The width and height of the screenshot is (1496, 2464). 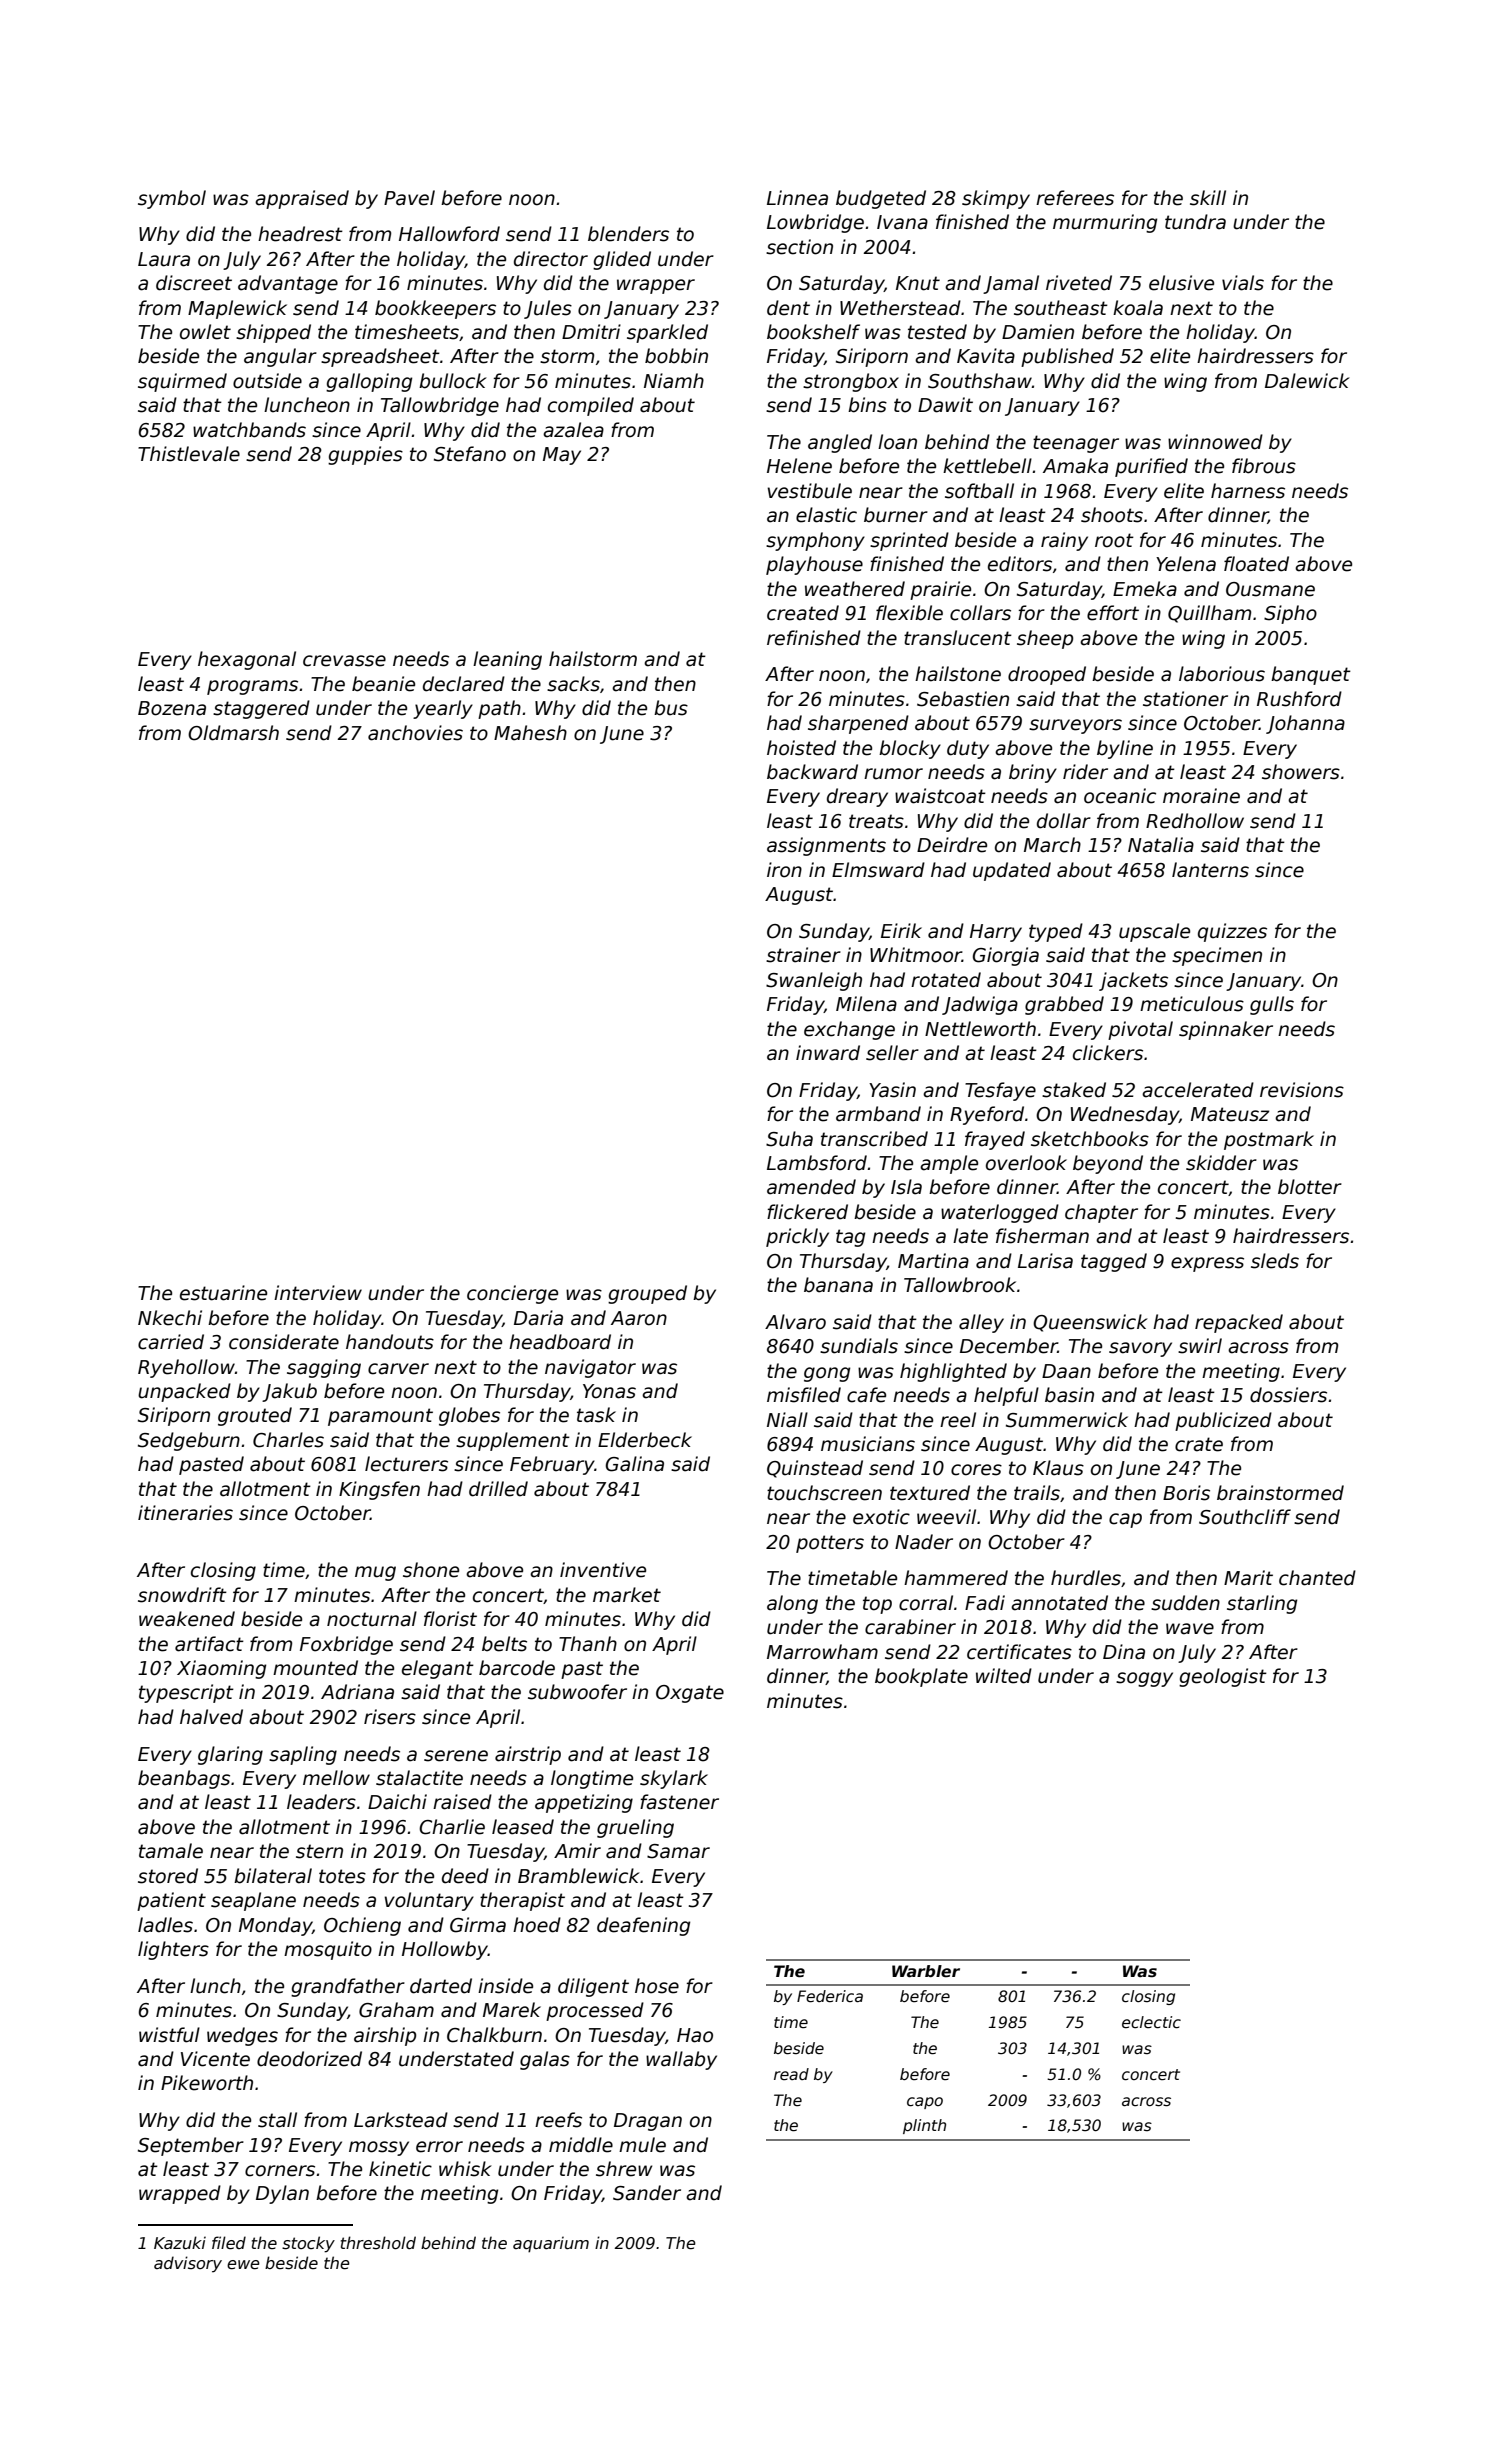 I want to click on Helene, so click(x=799, y=466).
